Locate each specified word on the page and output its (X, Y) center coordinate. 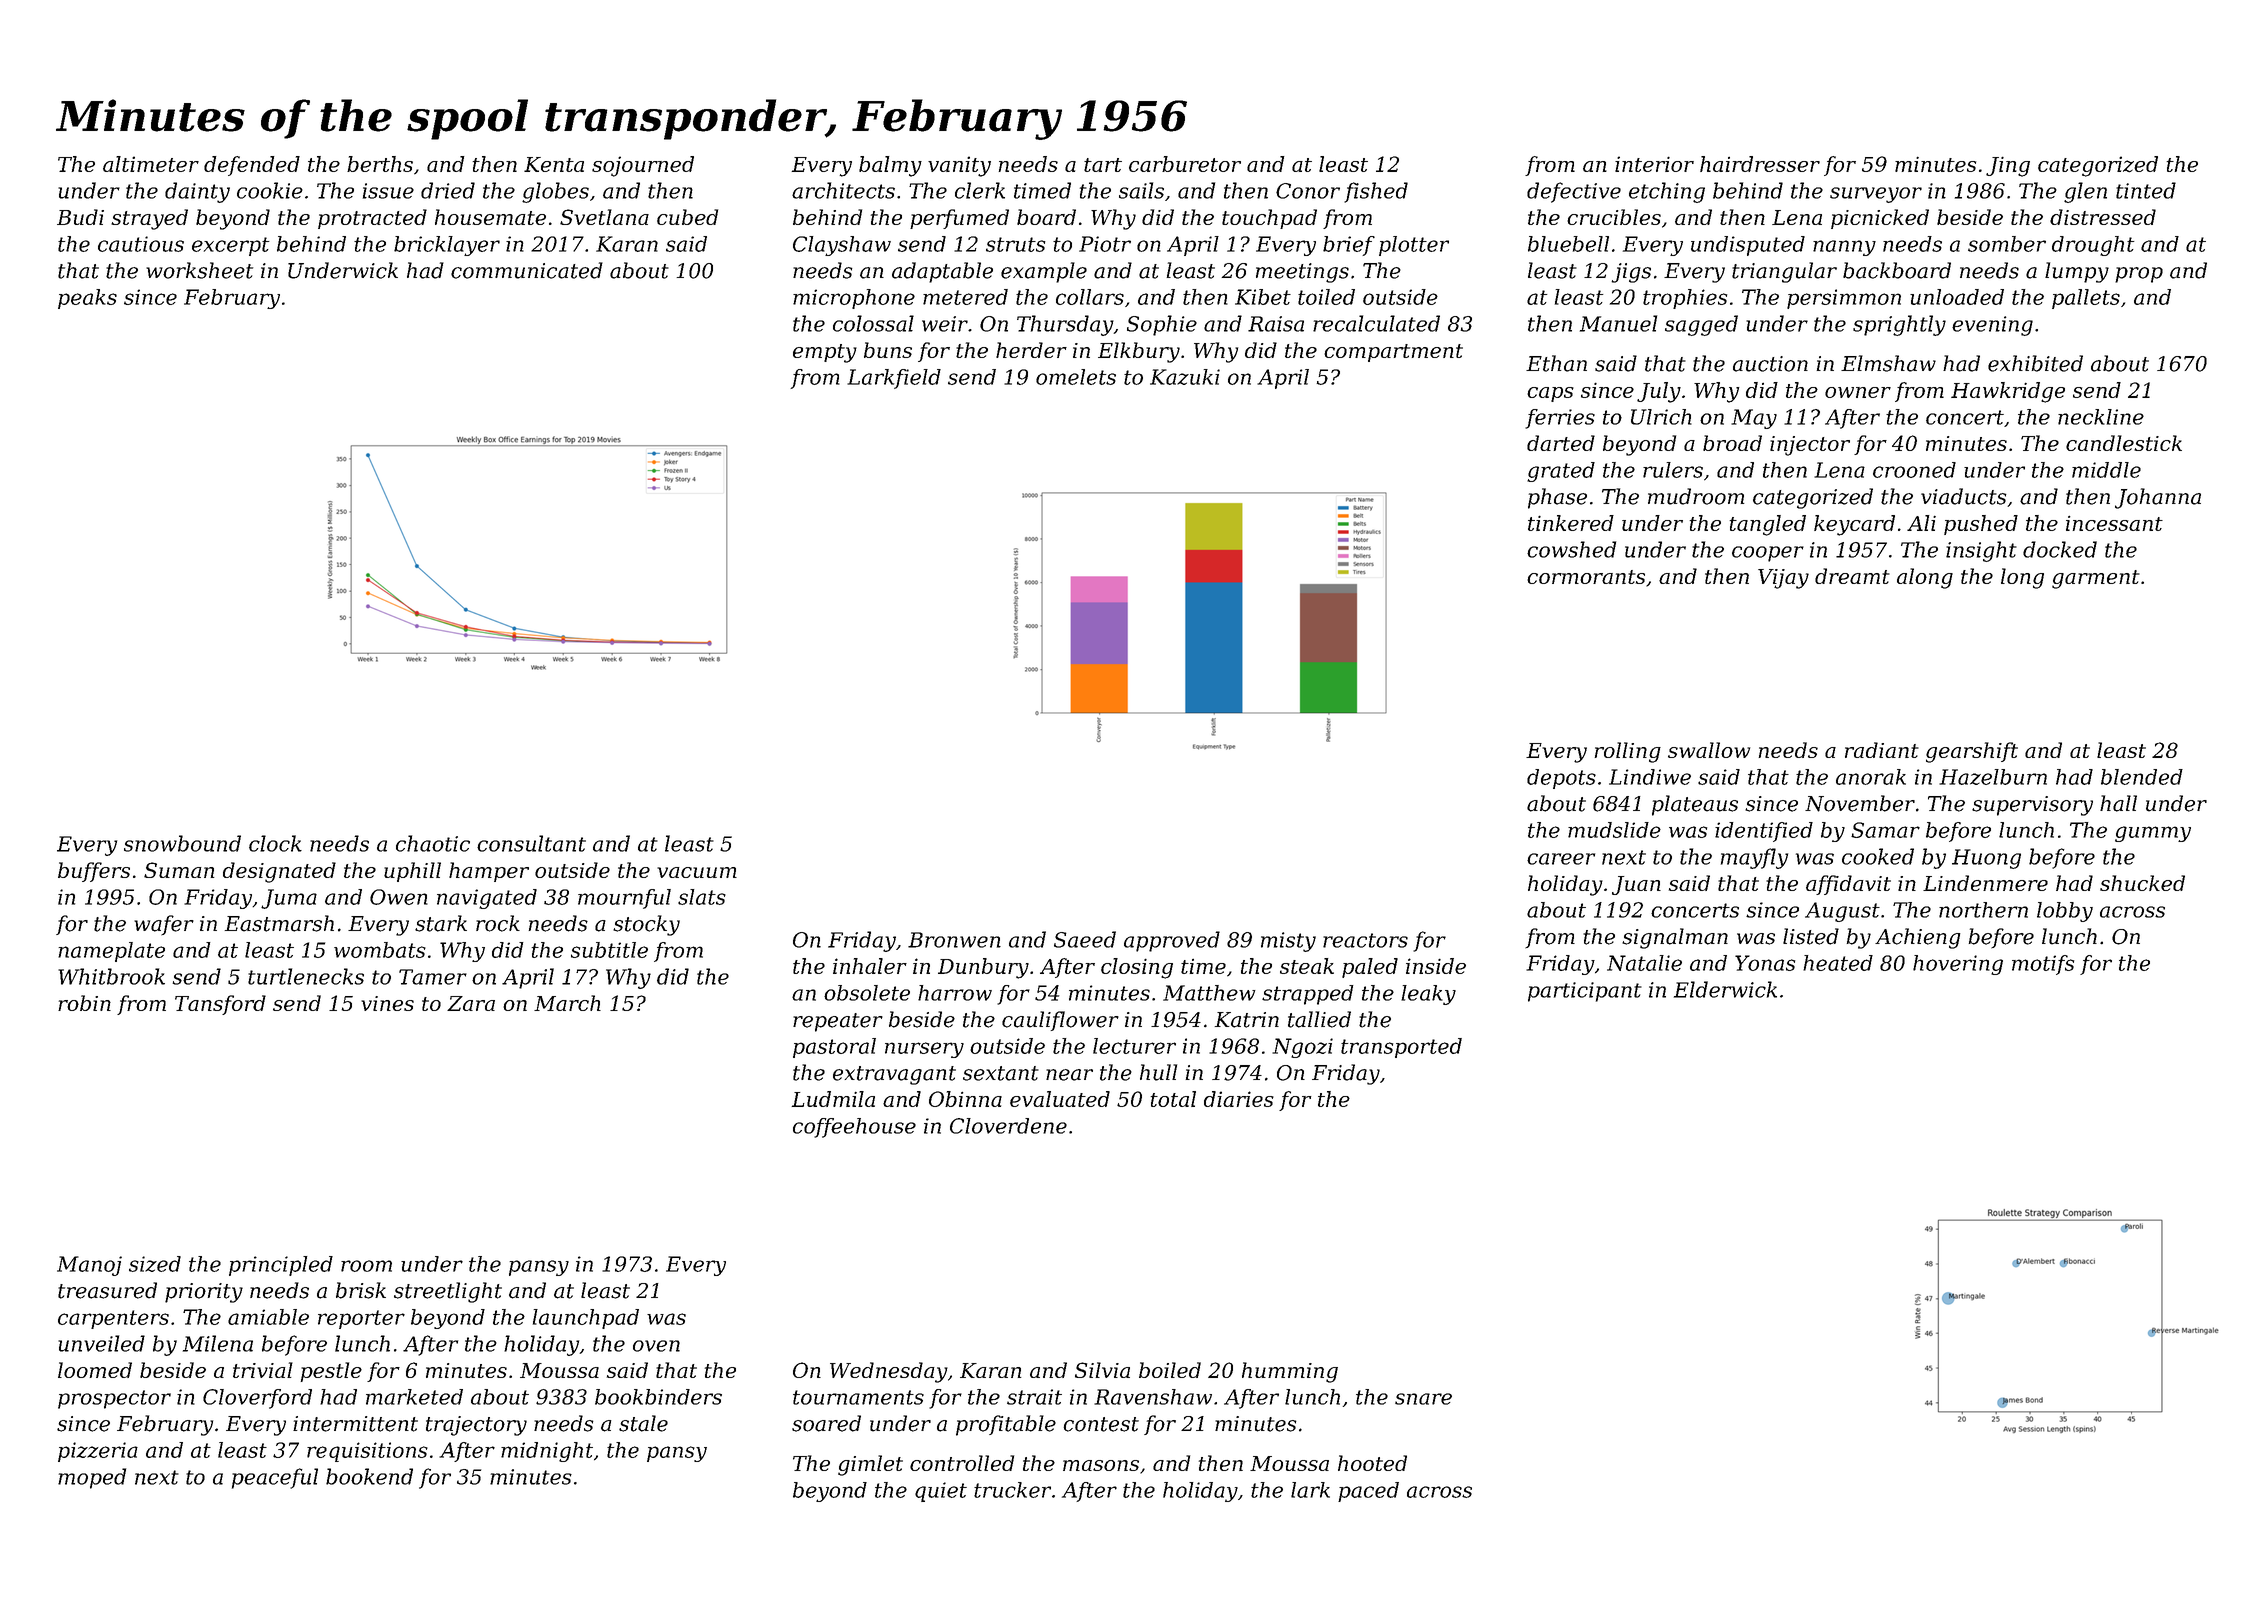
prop (2139, 275)
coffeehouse (854, 1128)
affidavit (1848, 885)
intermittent (355, 1424)
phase (1557, 498)
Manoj (89, 1266)
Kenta (554, 164)
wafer (164, 925)
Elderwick (1725, 989)
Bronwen (954, 940)
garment (2096, 579)
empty (825, 353)
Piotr (1105, 244)
